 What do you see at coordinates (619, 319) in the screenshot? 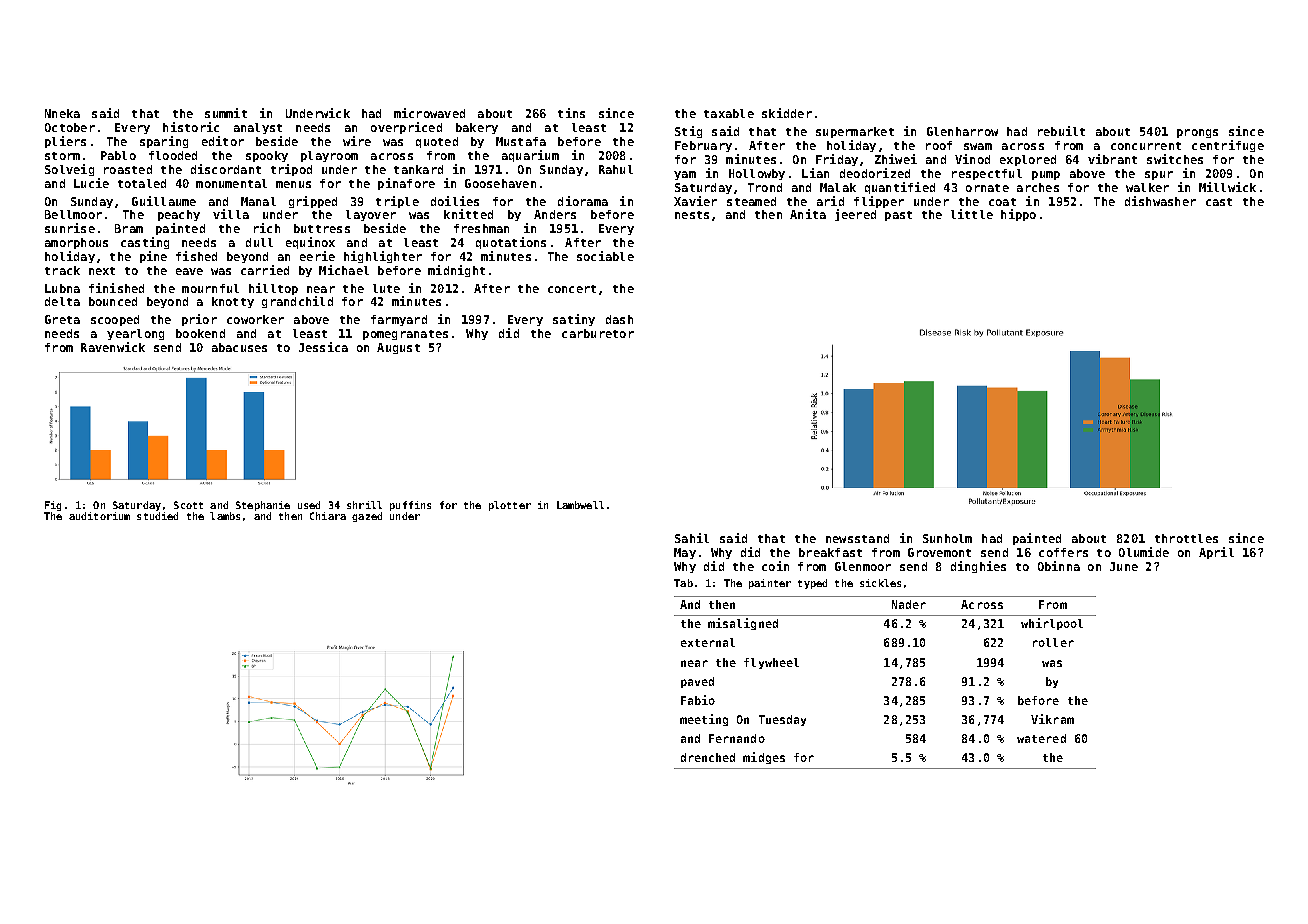
I see `dash` at bounding box center [619, 319].
